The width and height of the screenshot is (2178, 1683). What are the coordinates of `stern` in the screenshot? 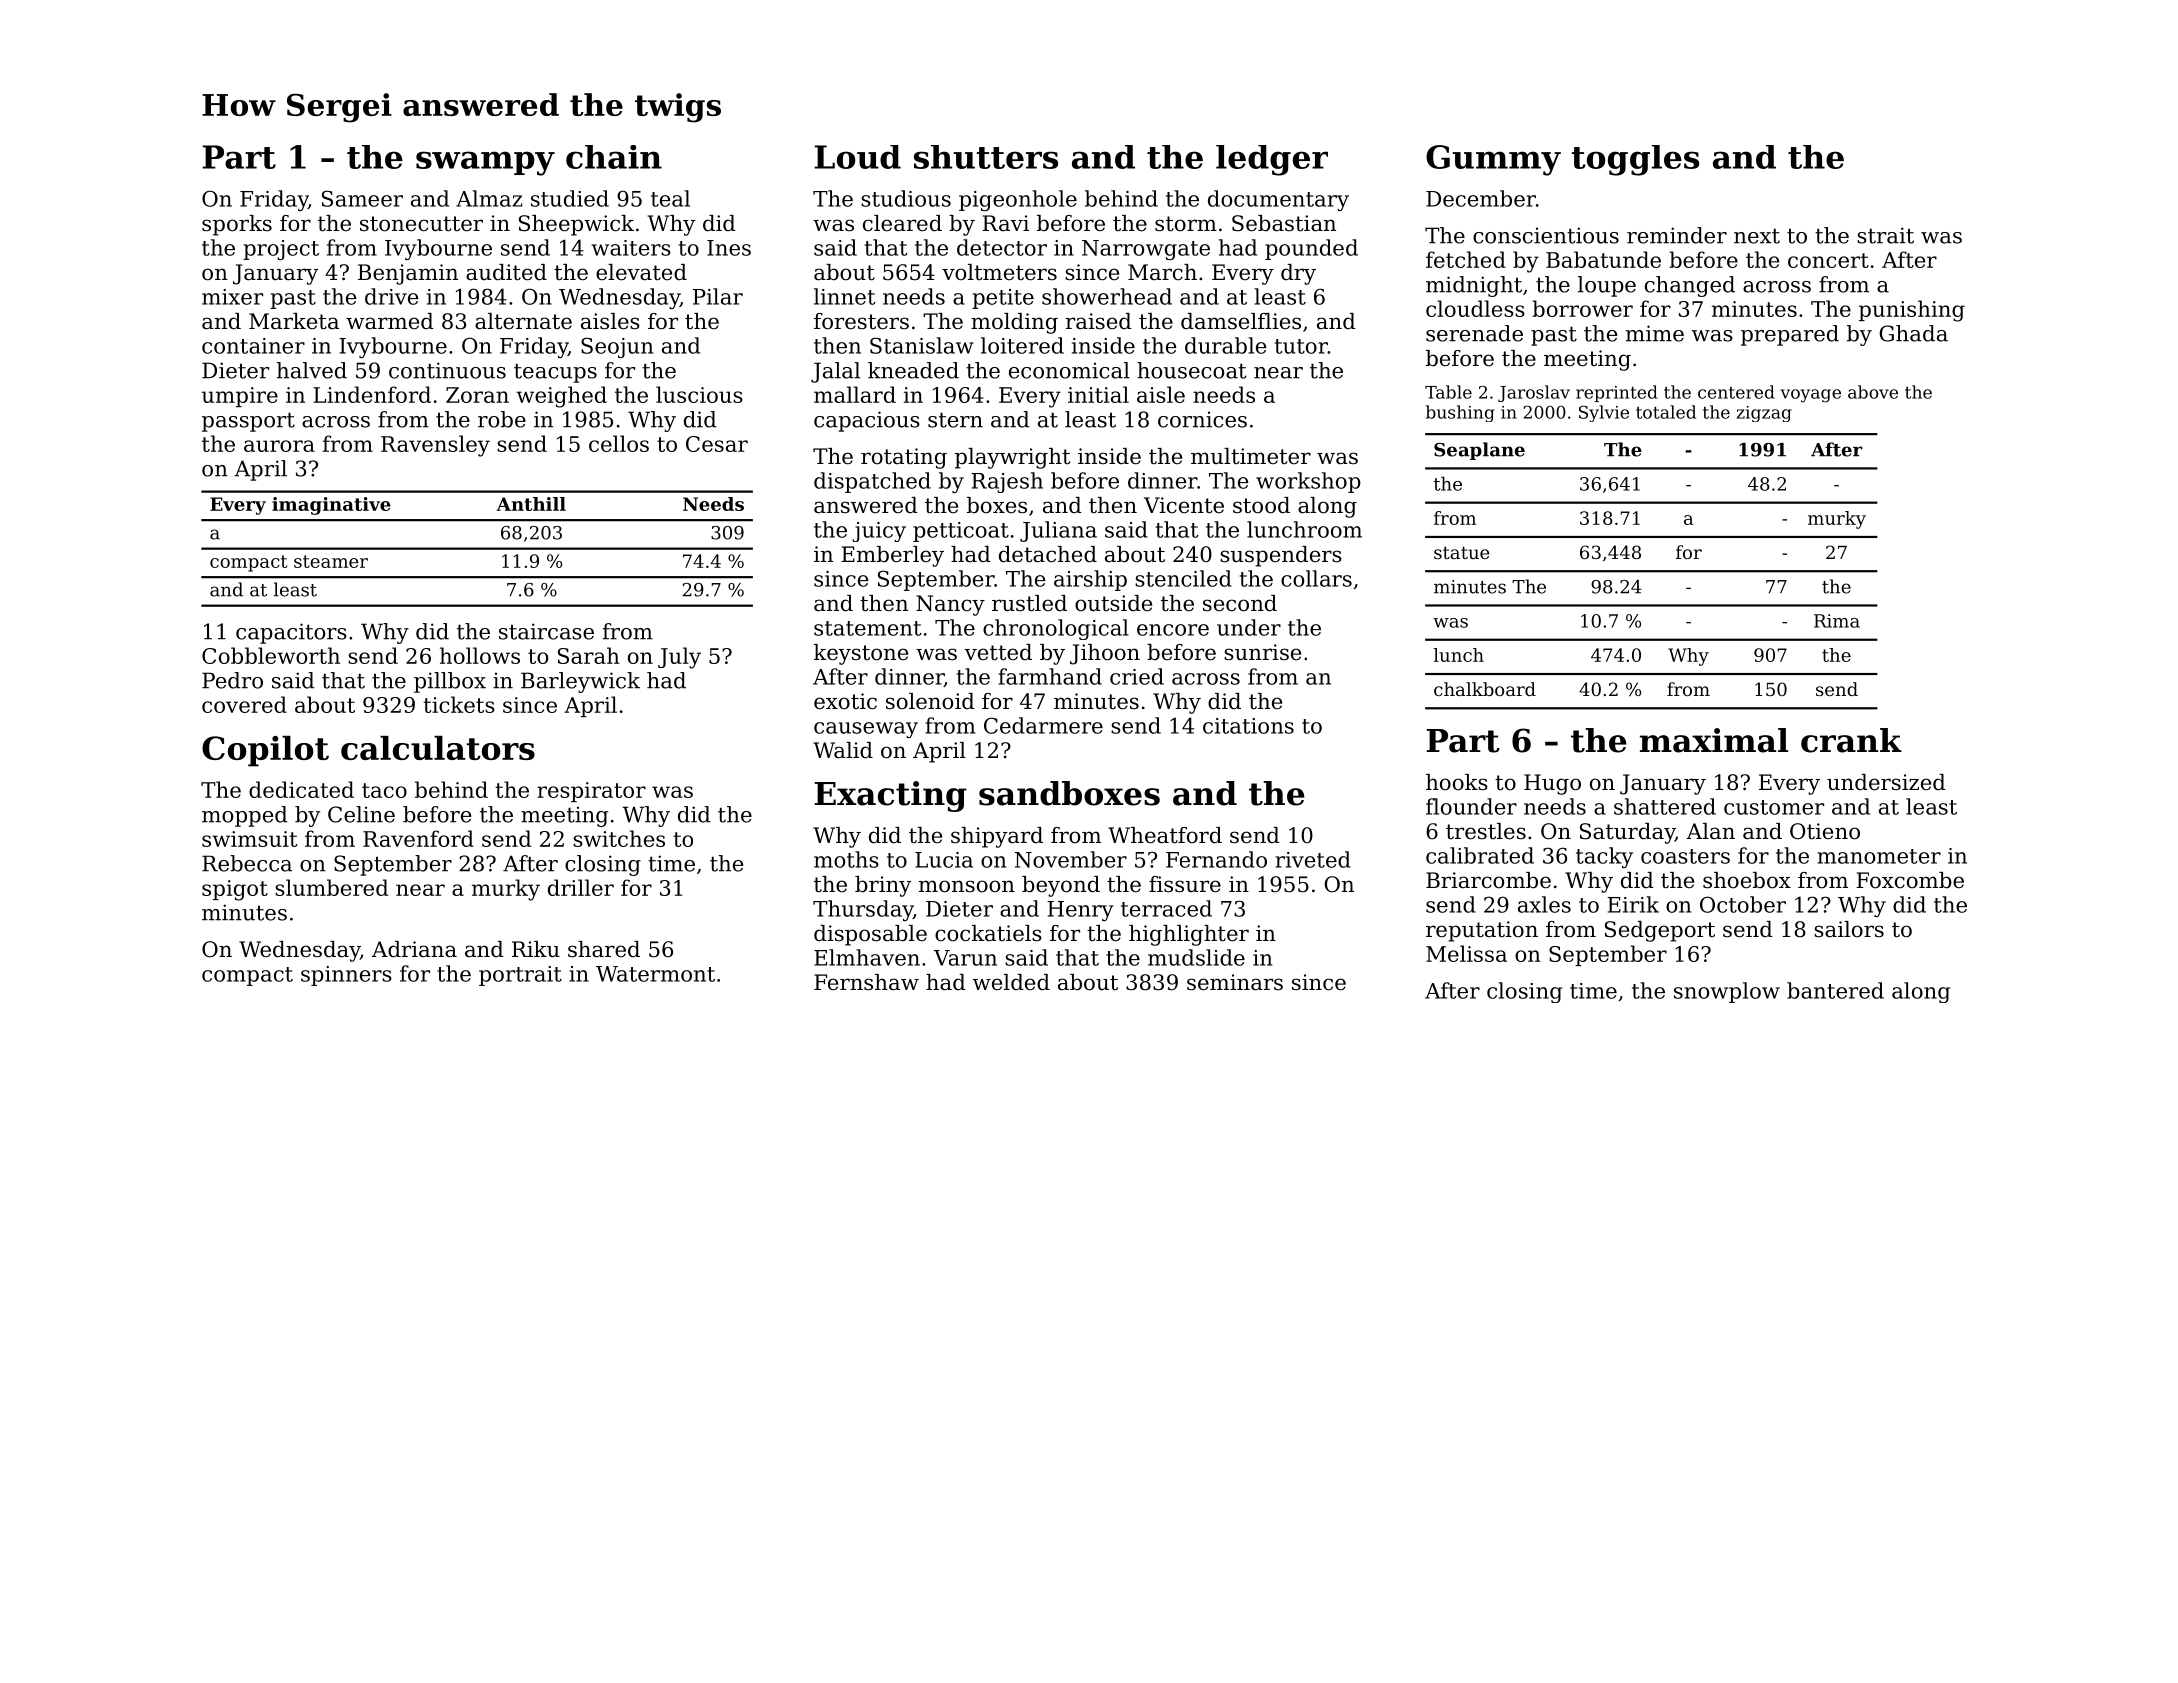 It's located at (955, 420).
